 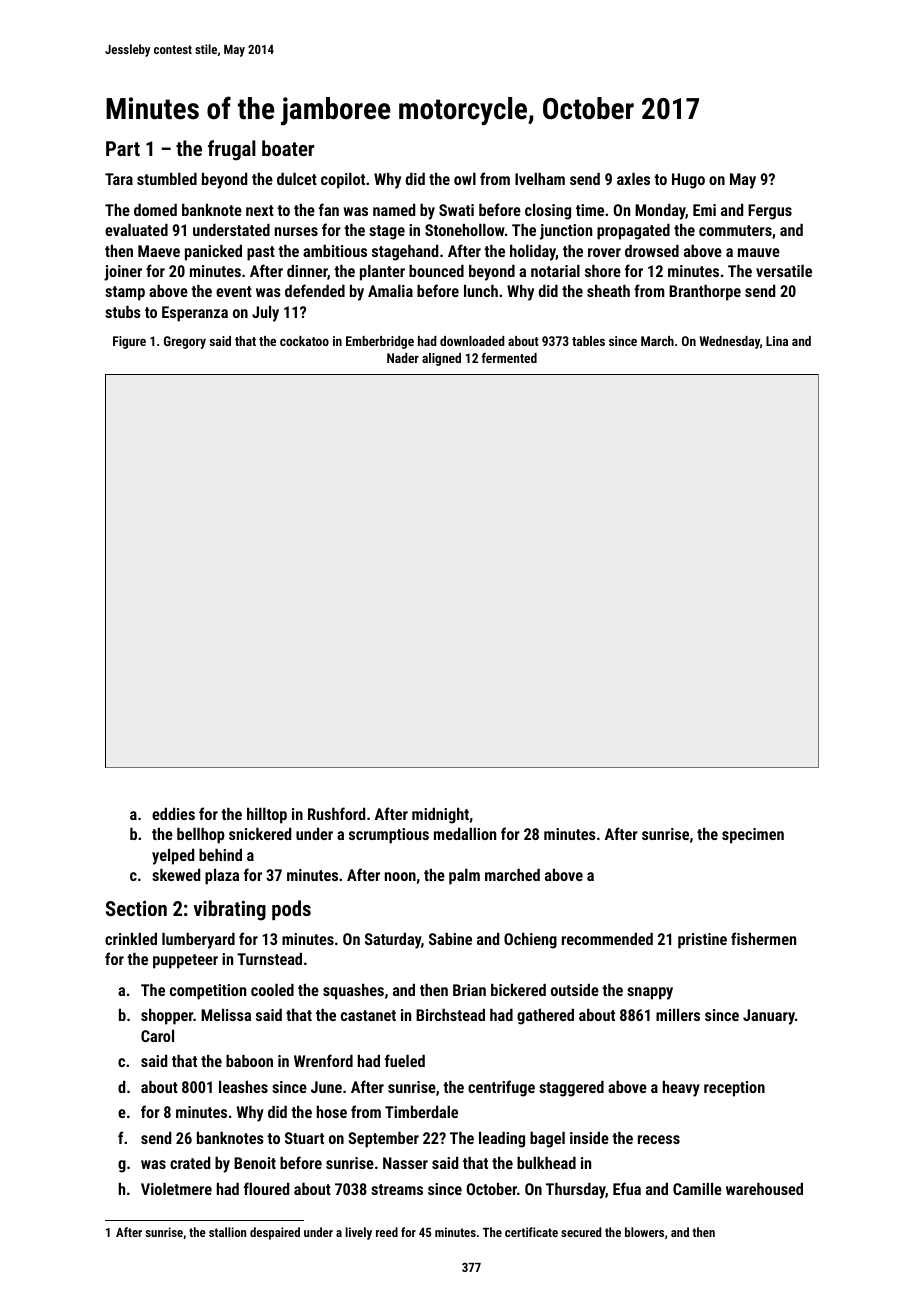 What do you see at coordinates (509, 358) in the screenshot?
I see `fermented` at bounding box center [509, 358].
